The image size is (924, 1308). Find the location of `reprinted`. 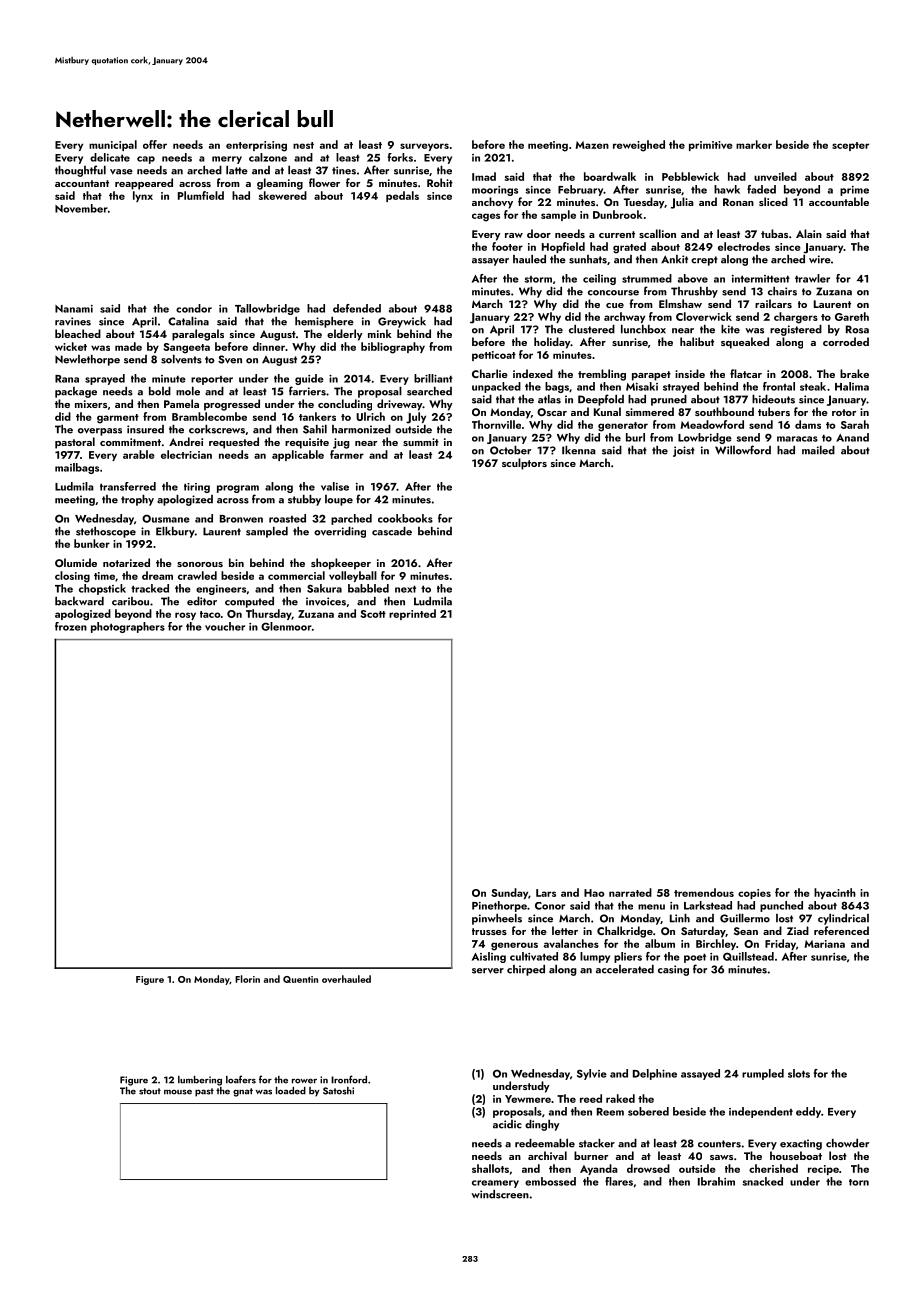

reprinted is located at coordinates (412, 614).
